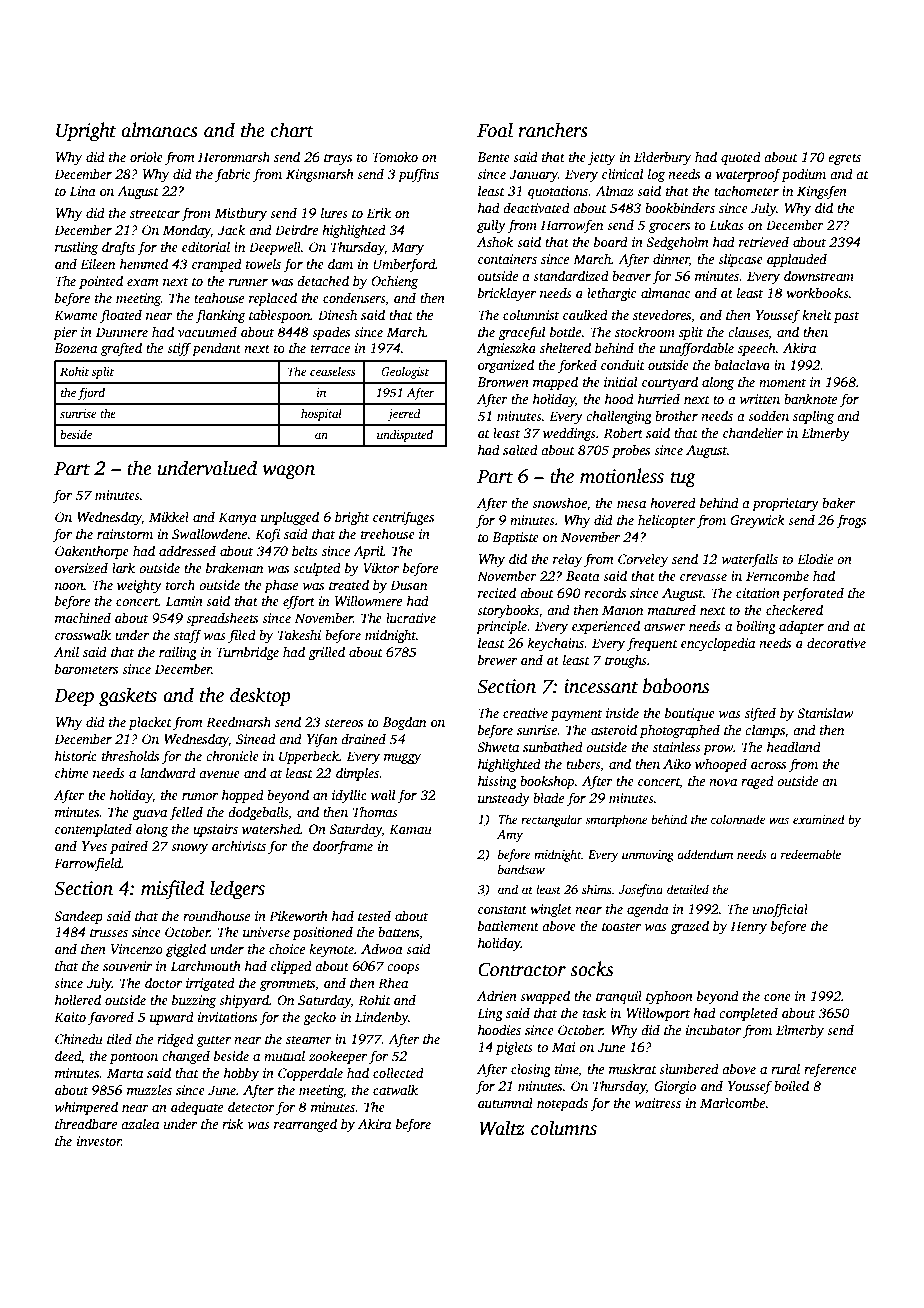 Image resolution: width=924 pixels, height=1308 pixels. I want to click on spreadsheets, so click(222, 619).
